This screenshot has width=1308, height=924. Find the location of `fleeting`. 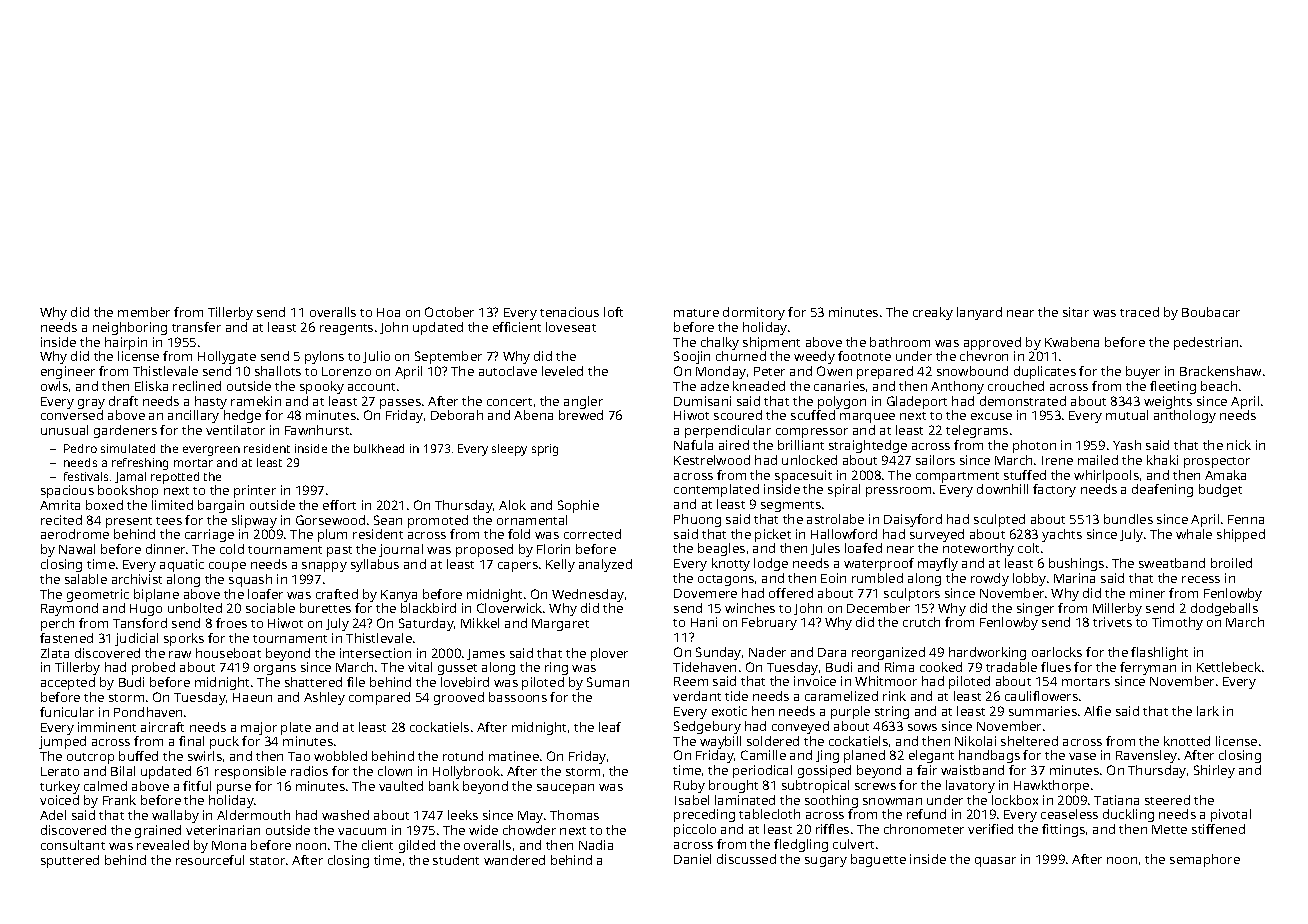

fleeting is located at coordinates (1173, 387).
